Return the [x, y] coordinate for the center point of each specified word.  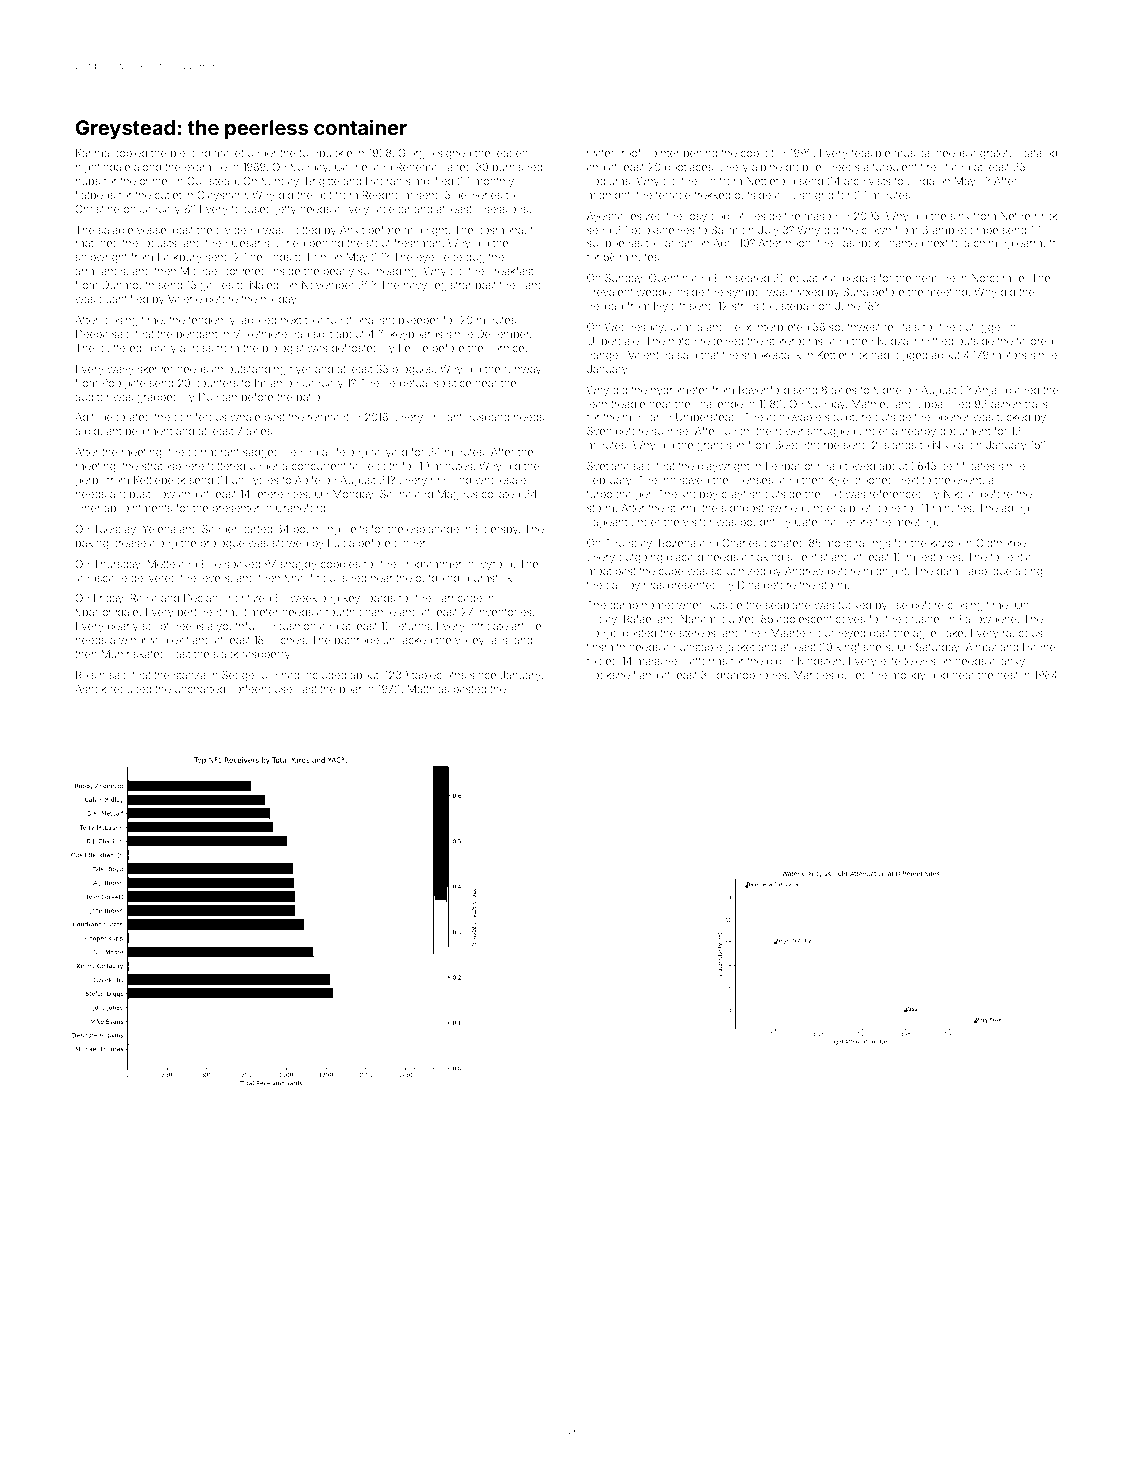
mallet [229, 153]
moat [599, 571]
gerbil [89, 481]
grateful [998, 154]
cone [887, 509]
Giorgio [416, 154]
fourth [340, 611]
